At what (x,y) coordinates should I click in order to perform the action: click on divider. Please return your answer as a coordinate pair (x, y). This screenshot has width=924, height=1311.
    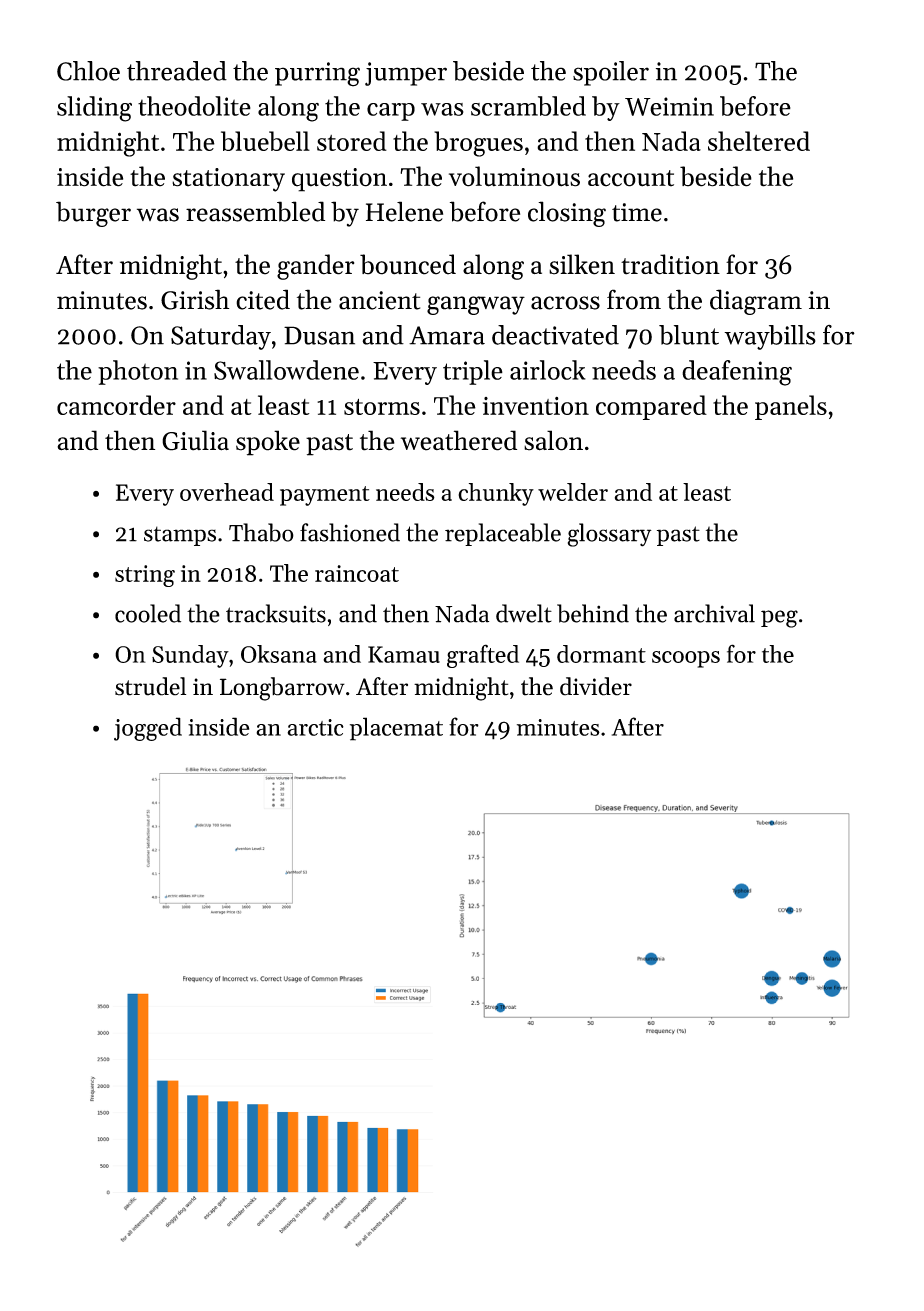
    Looking at the image, I should click on (596, 686).
